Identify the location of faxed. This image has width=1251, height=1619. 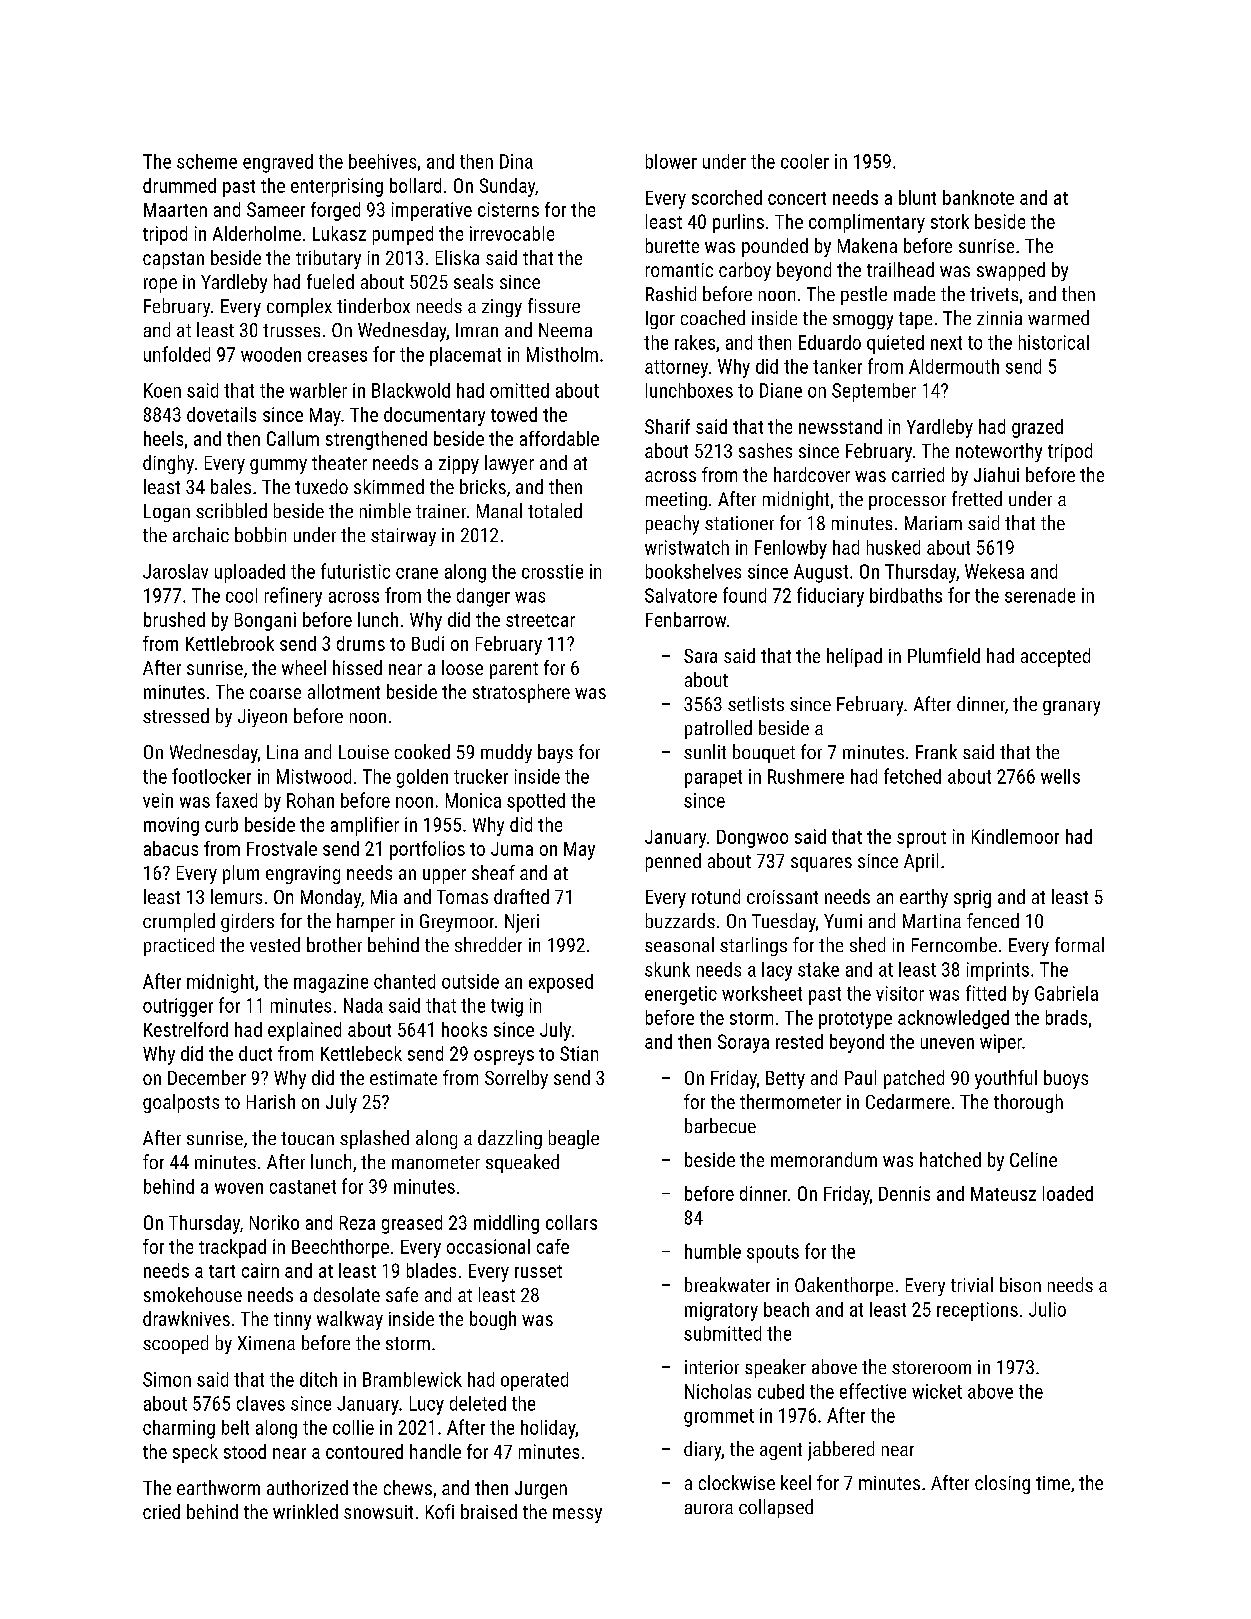
(236, 800).
